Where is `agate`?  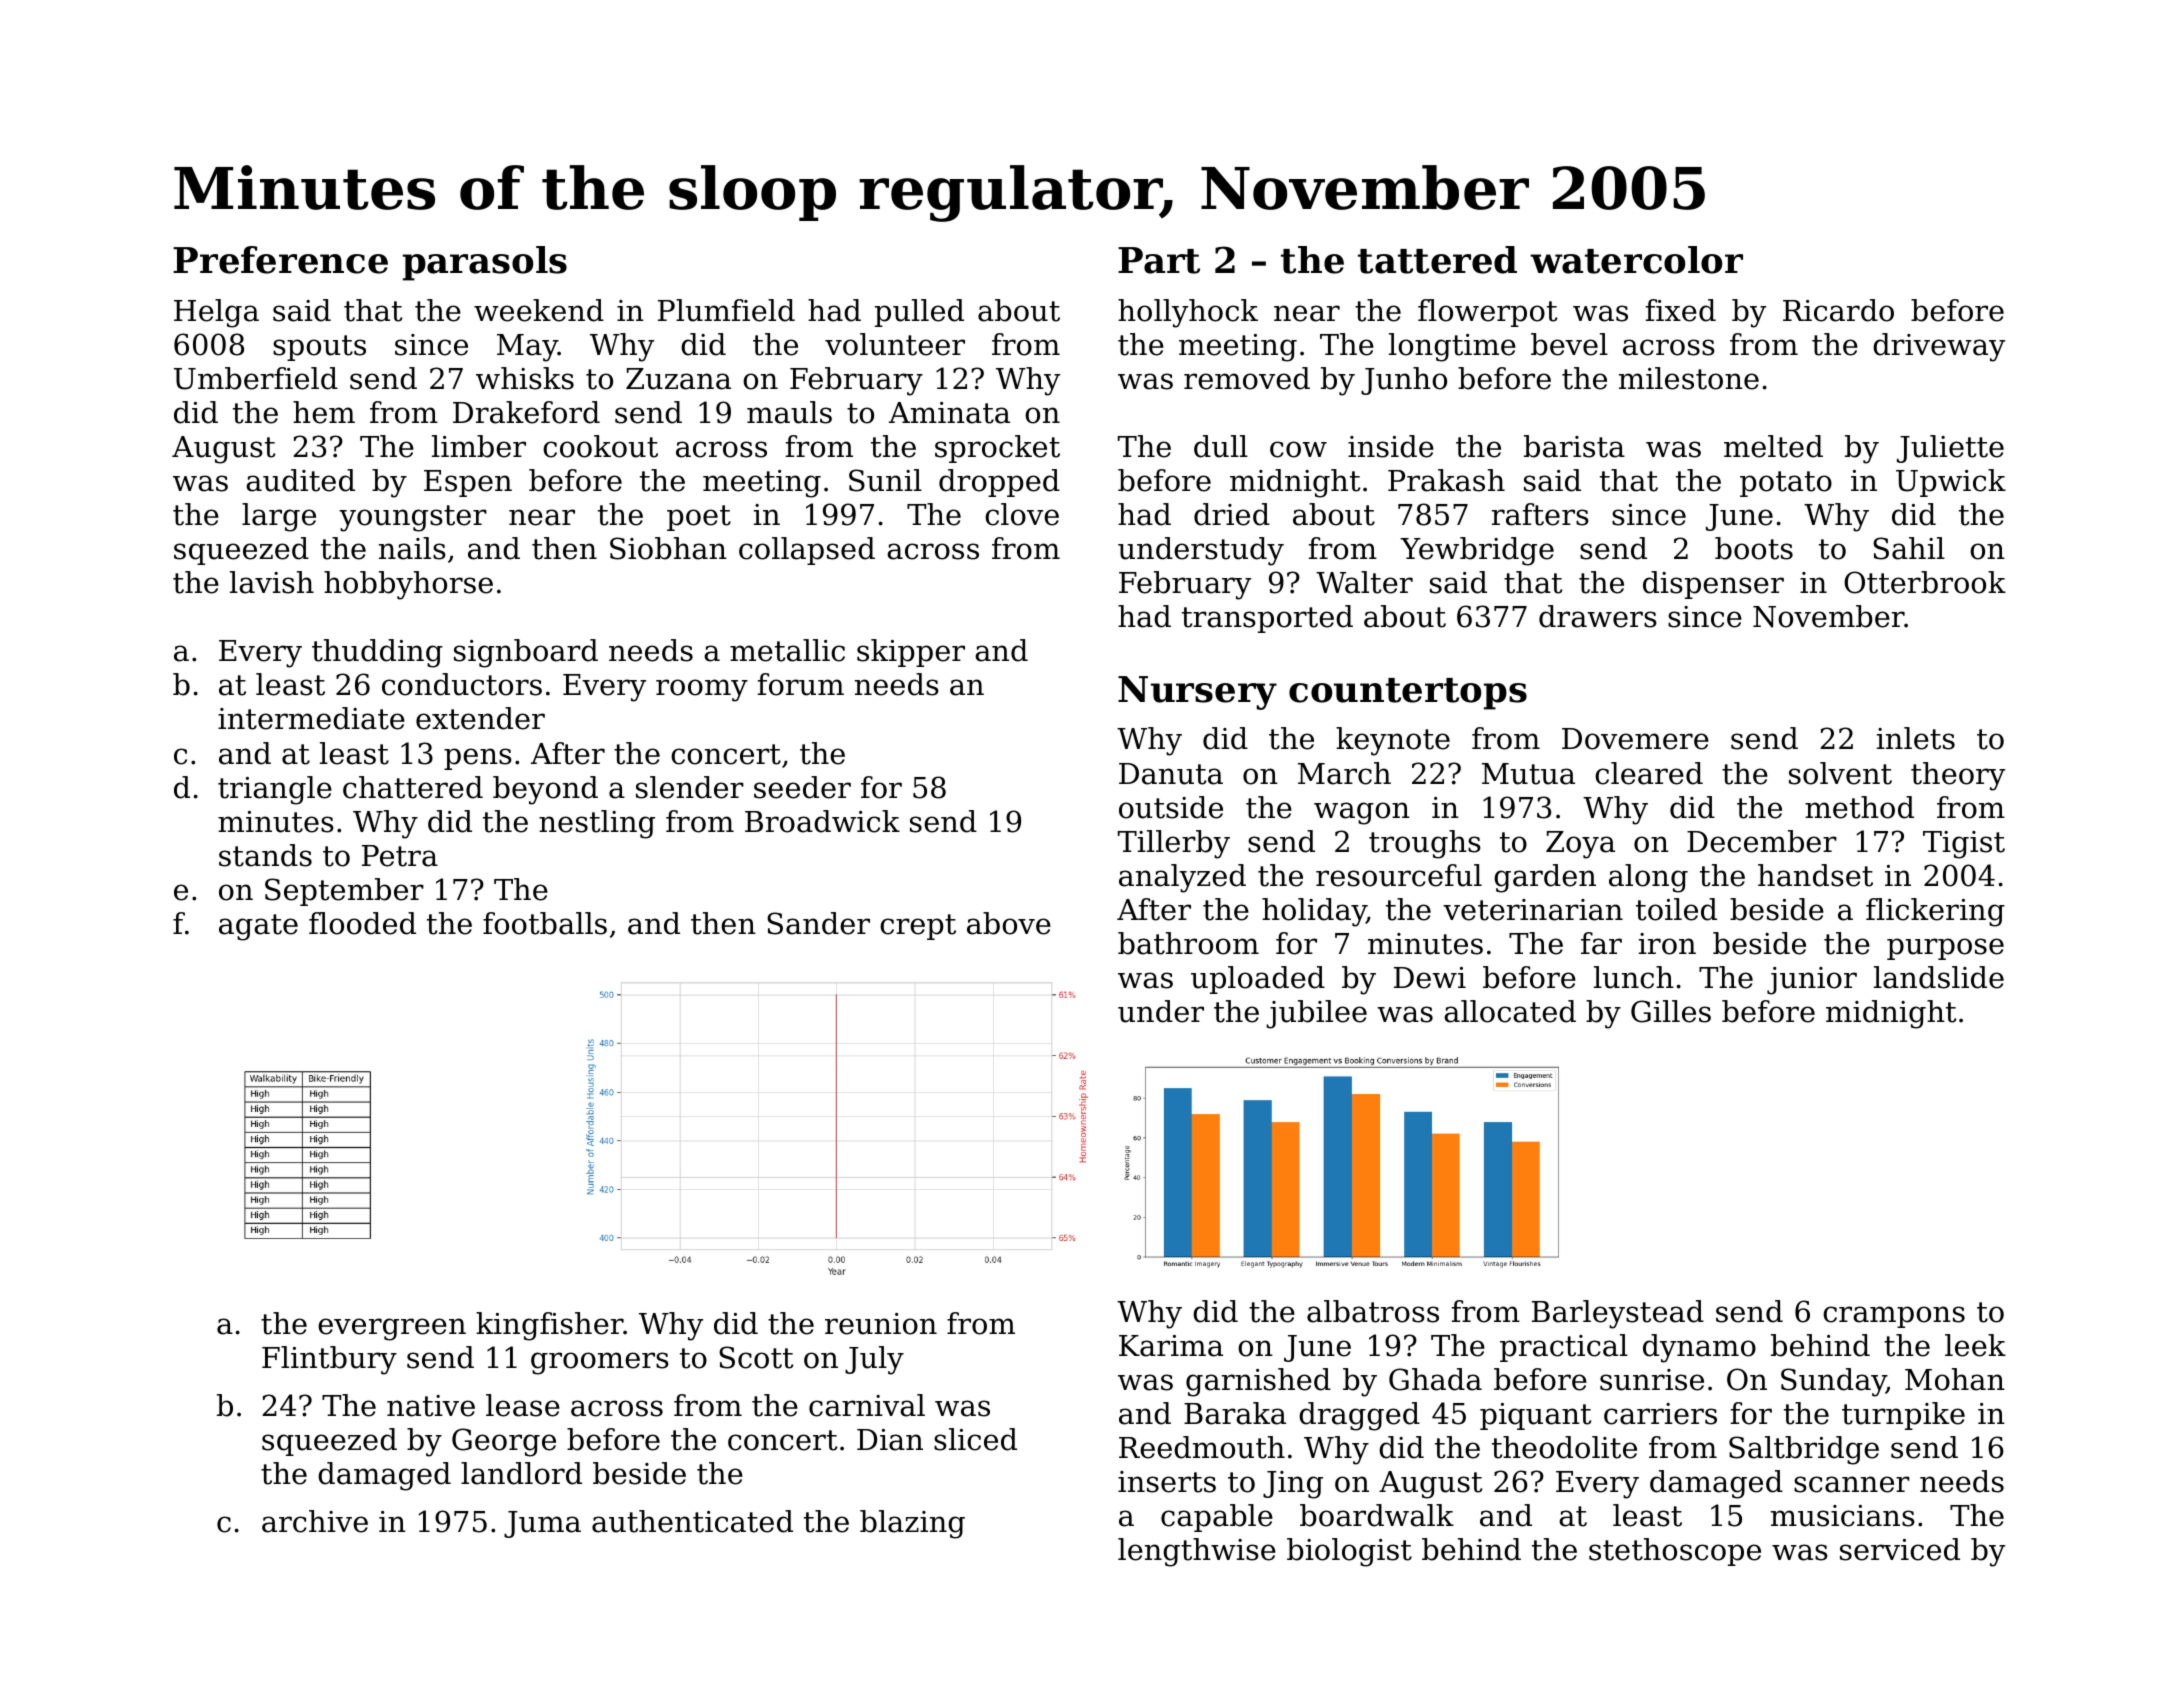
agate is located at coordinates (258, 927).
